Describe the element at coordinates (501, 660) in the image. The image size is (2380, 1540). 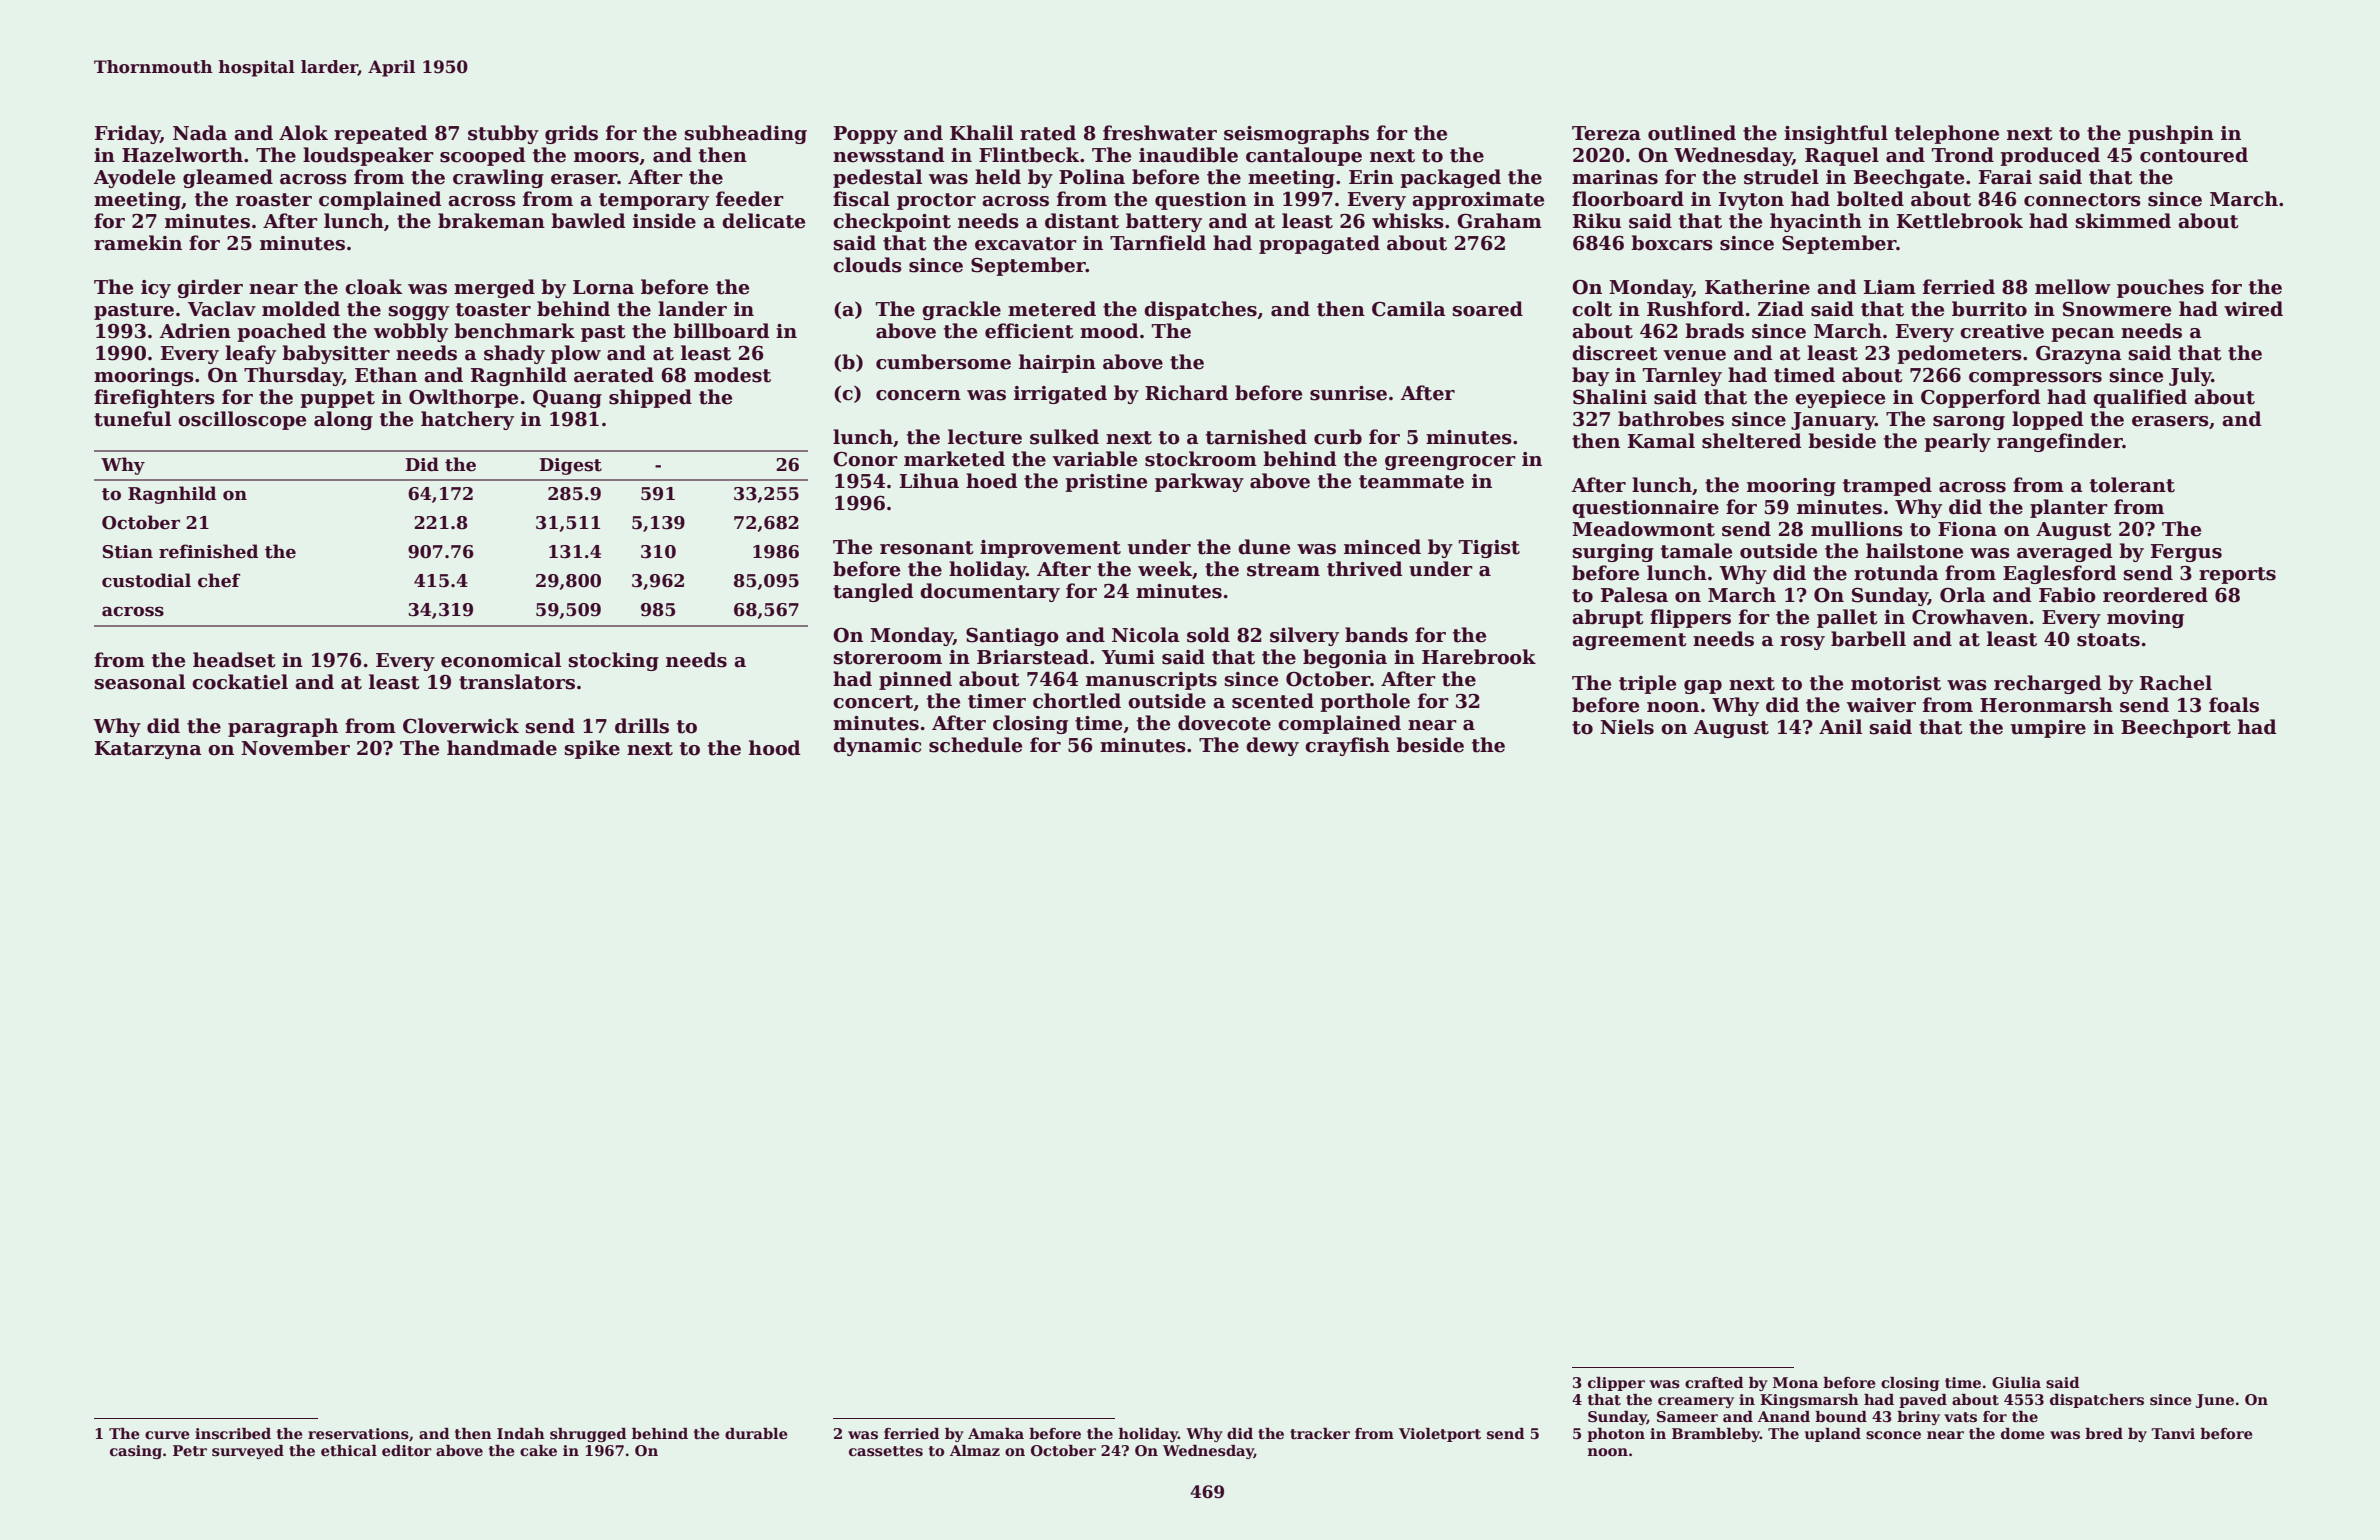
I see `economical` at that location.
